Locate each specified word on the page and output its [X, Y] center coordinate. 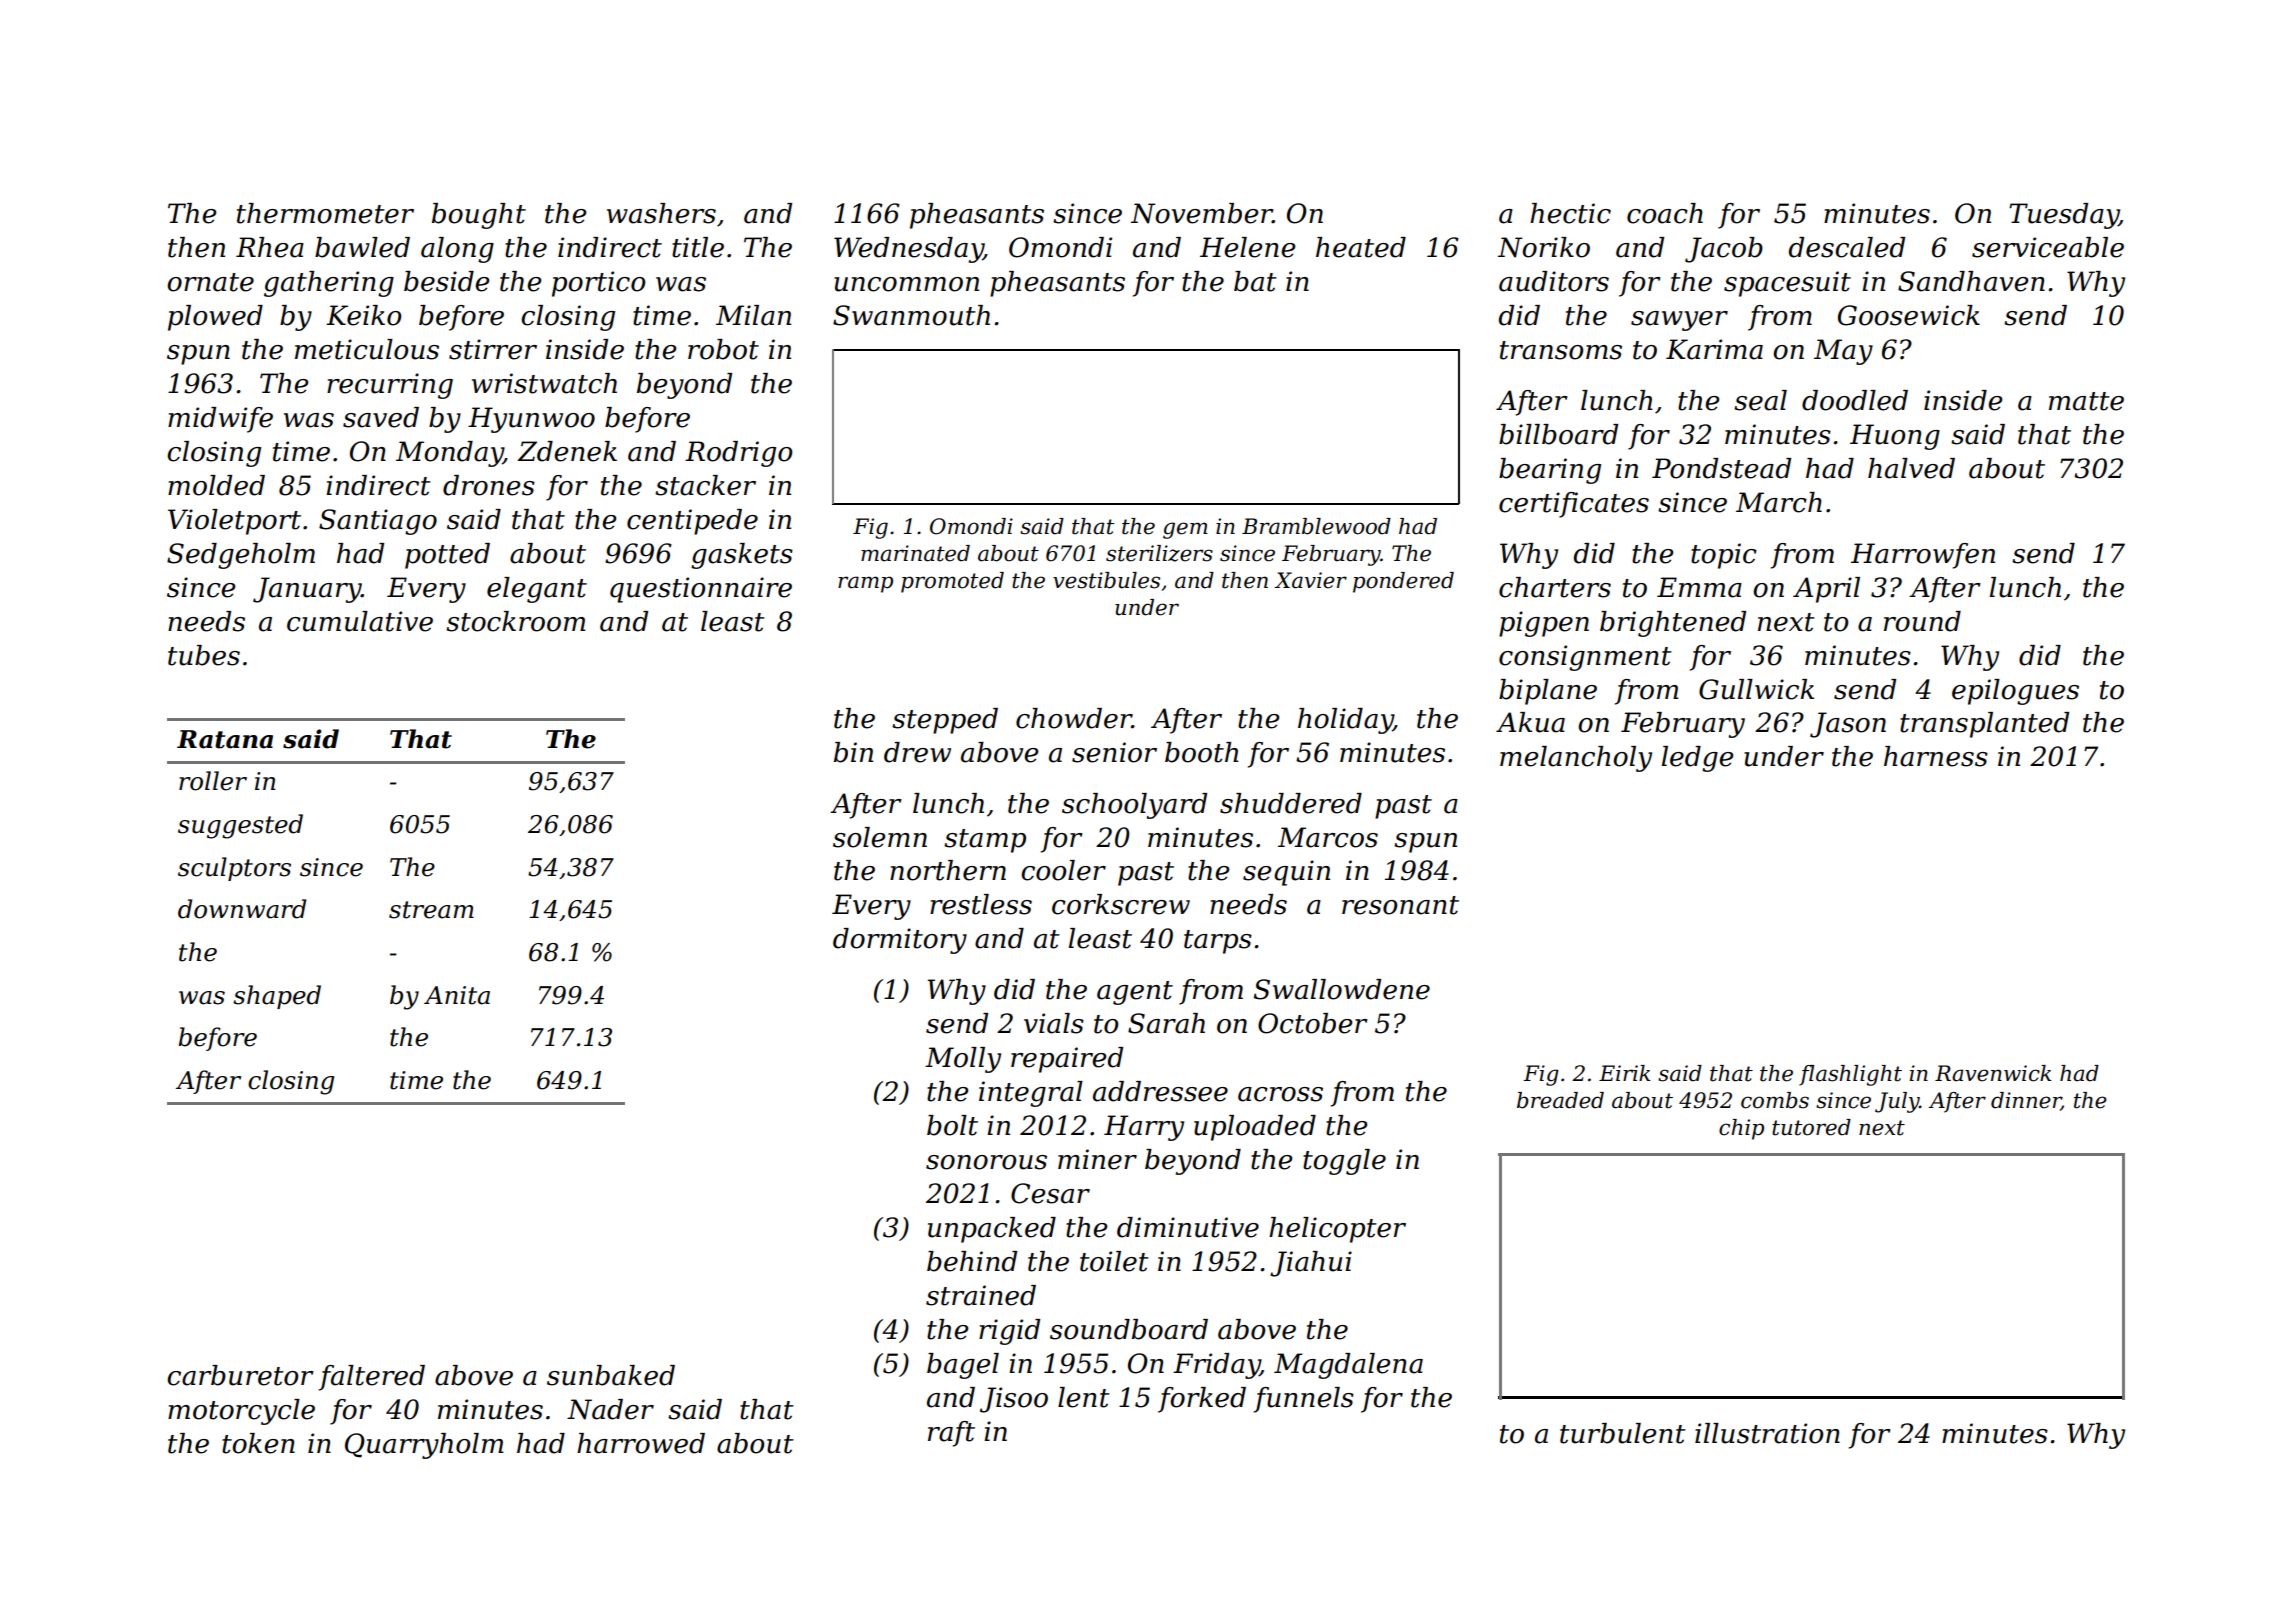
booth [1202, 752]
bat [1255, 281]
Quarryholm [424, 1446]
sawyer [1679, 321]
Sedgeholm [241, 556]
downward [242, 909]
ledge [1698, 759]
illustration [1767, 1433]
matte [2086, 401]
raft [951, 1434]
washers [661, 213]
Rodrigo [738, 454]
